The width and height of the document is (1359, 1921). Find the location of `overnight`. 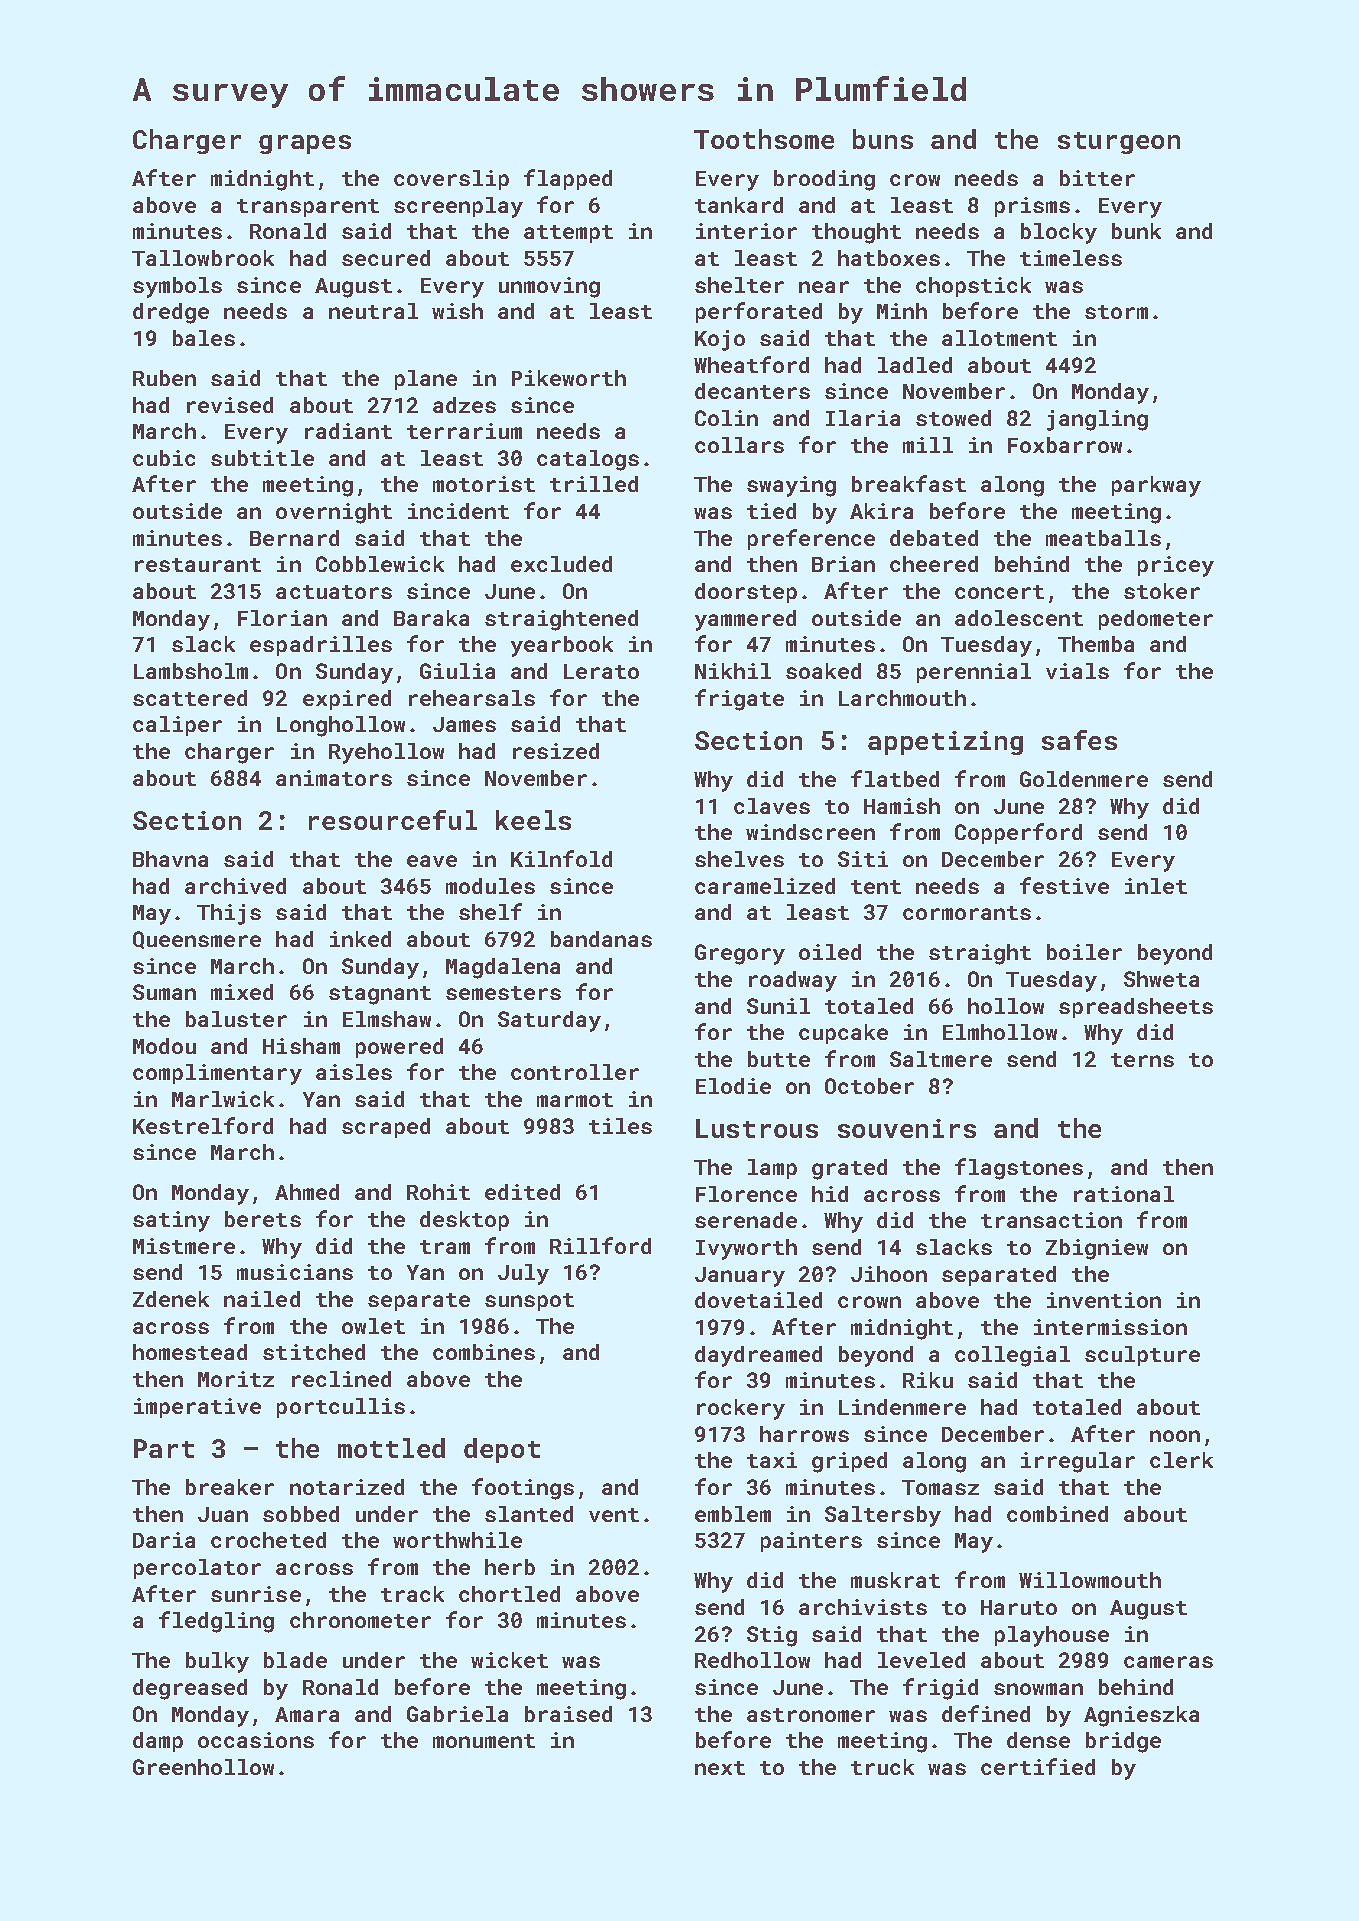

overnight is located at coordinates (334, 513).
